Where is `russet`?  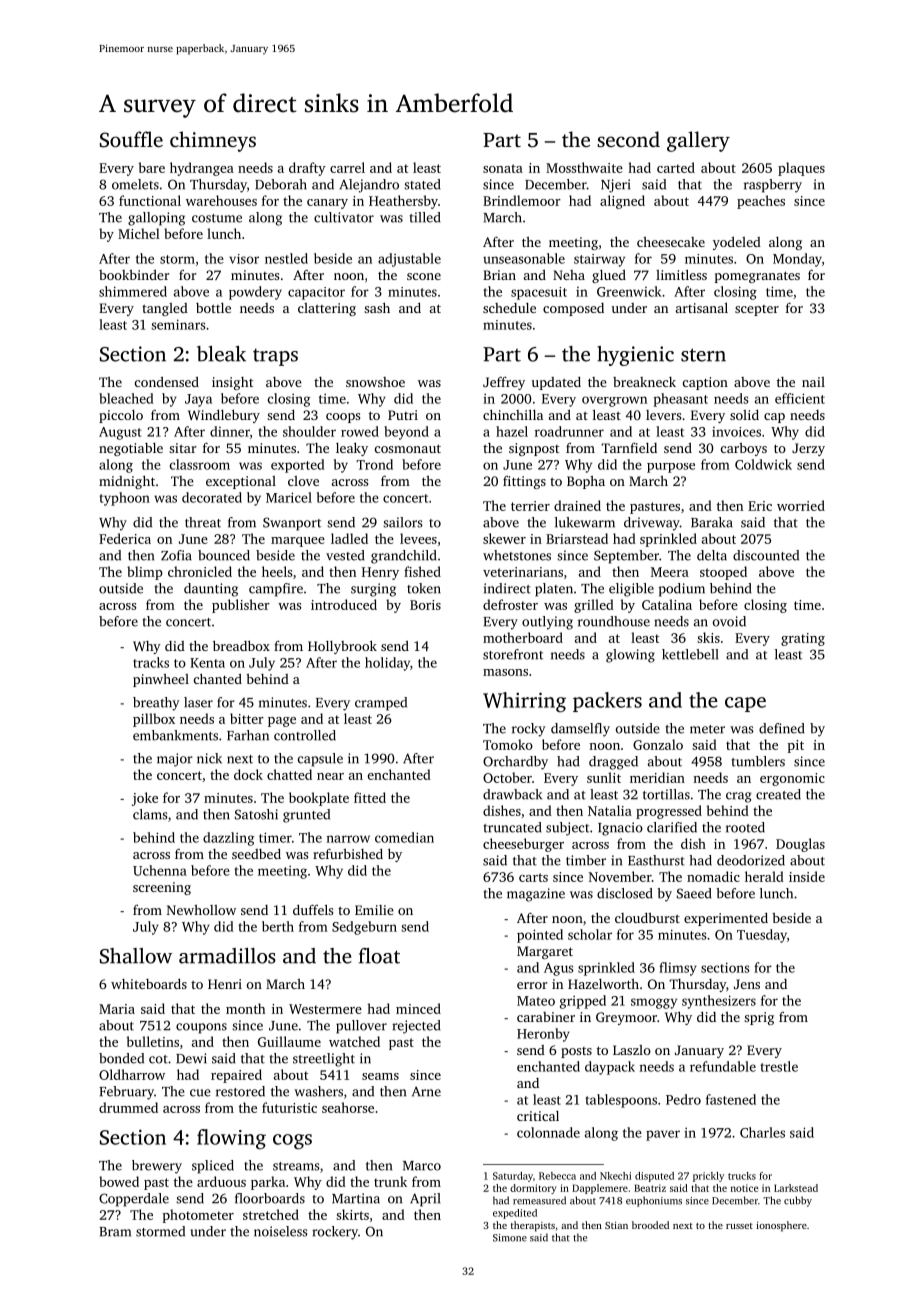 russet is located at coordinates (739, 1226).
